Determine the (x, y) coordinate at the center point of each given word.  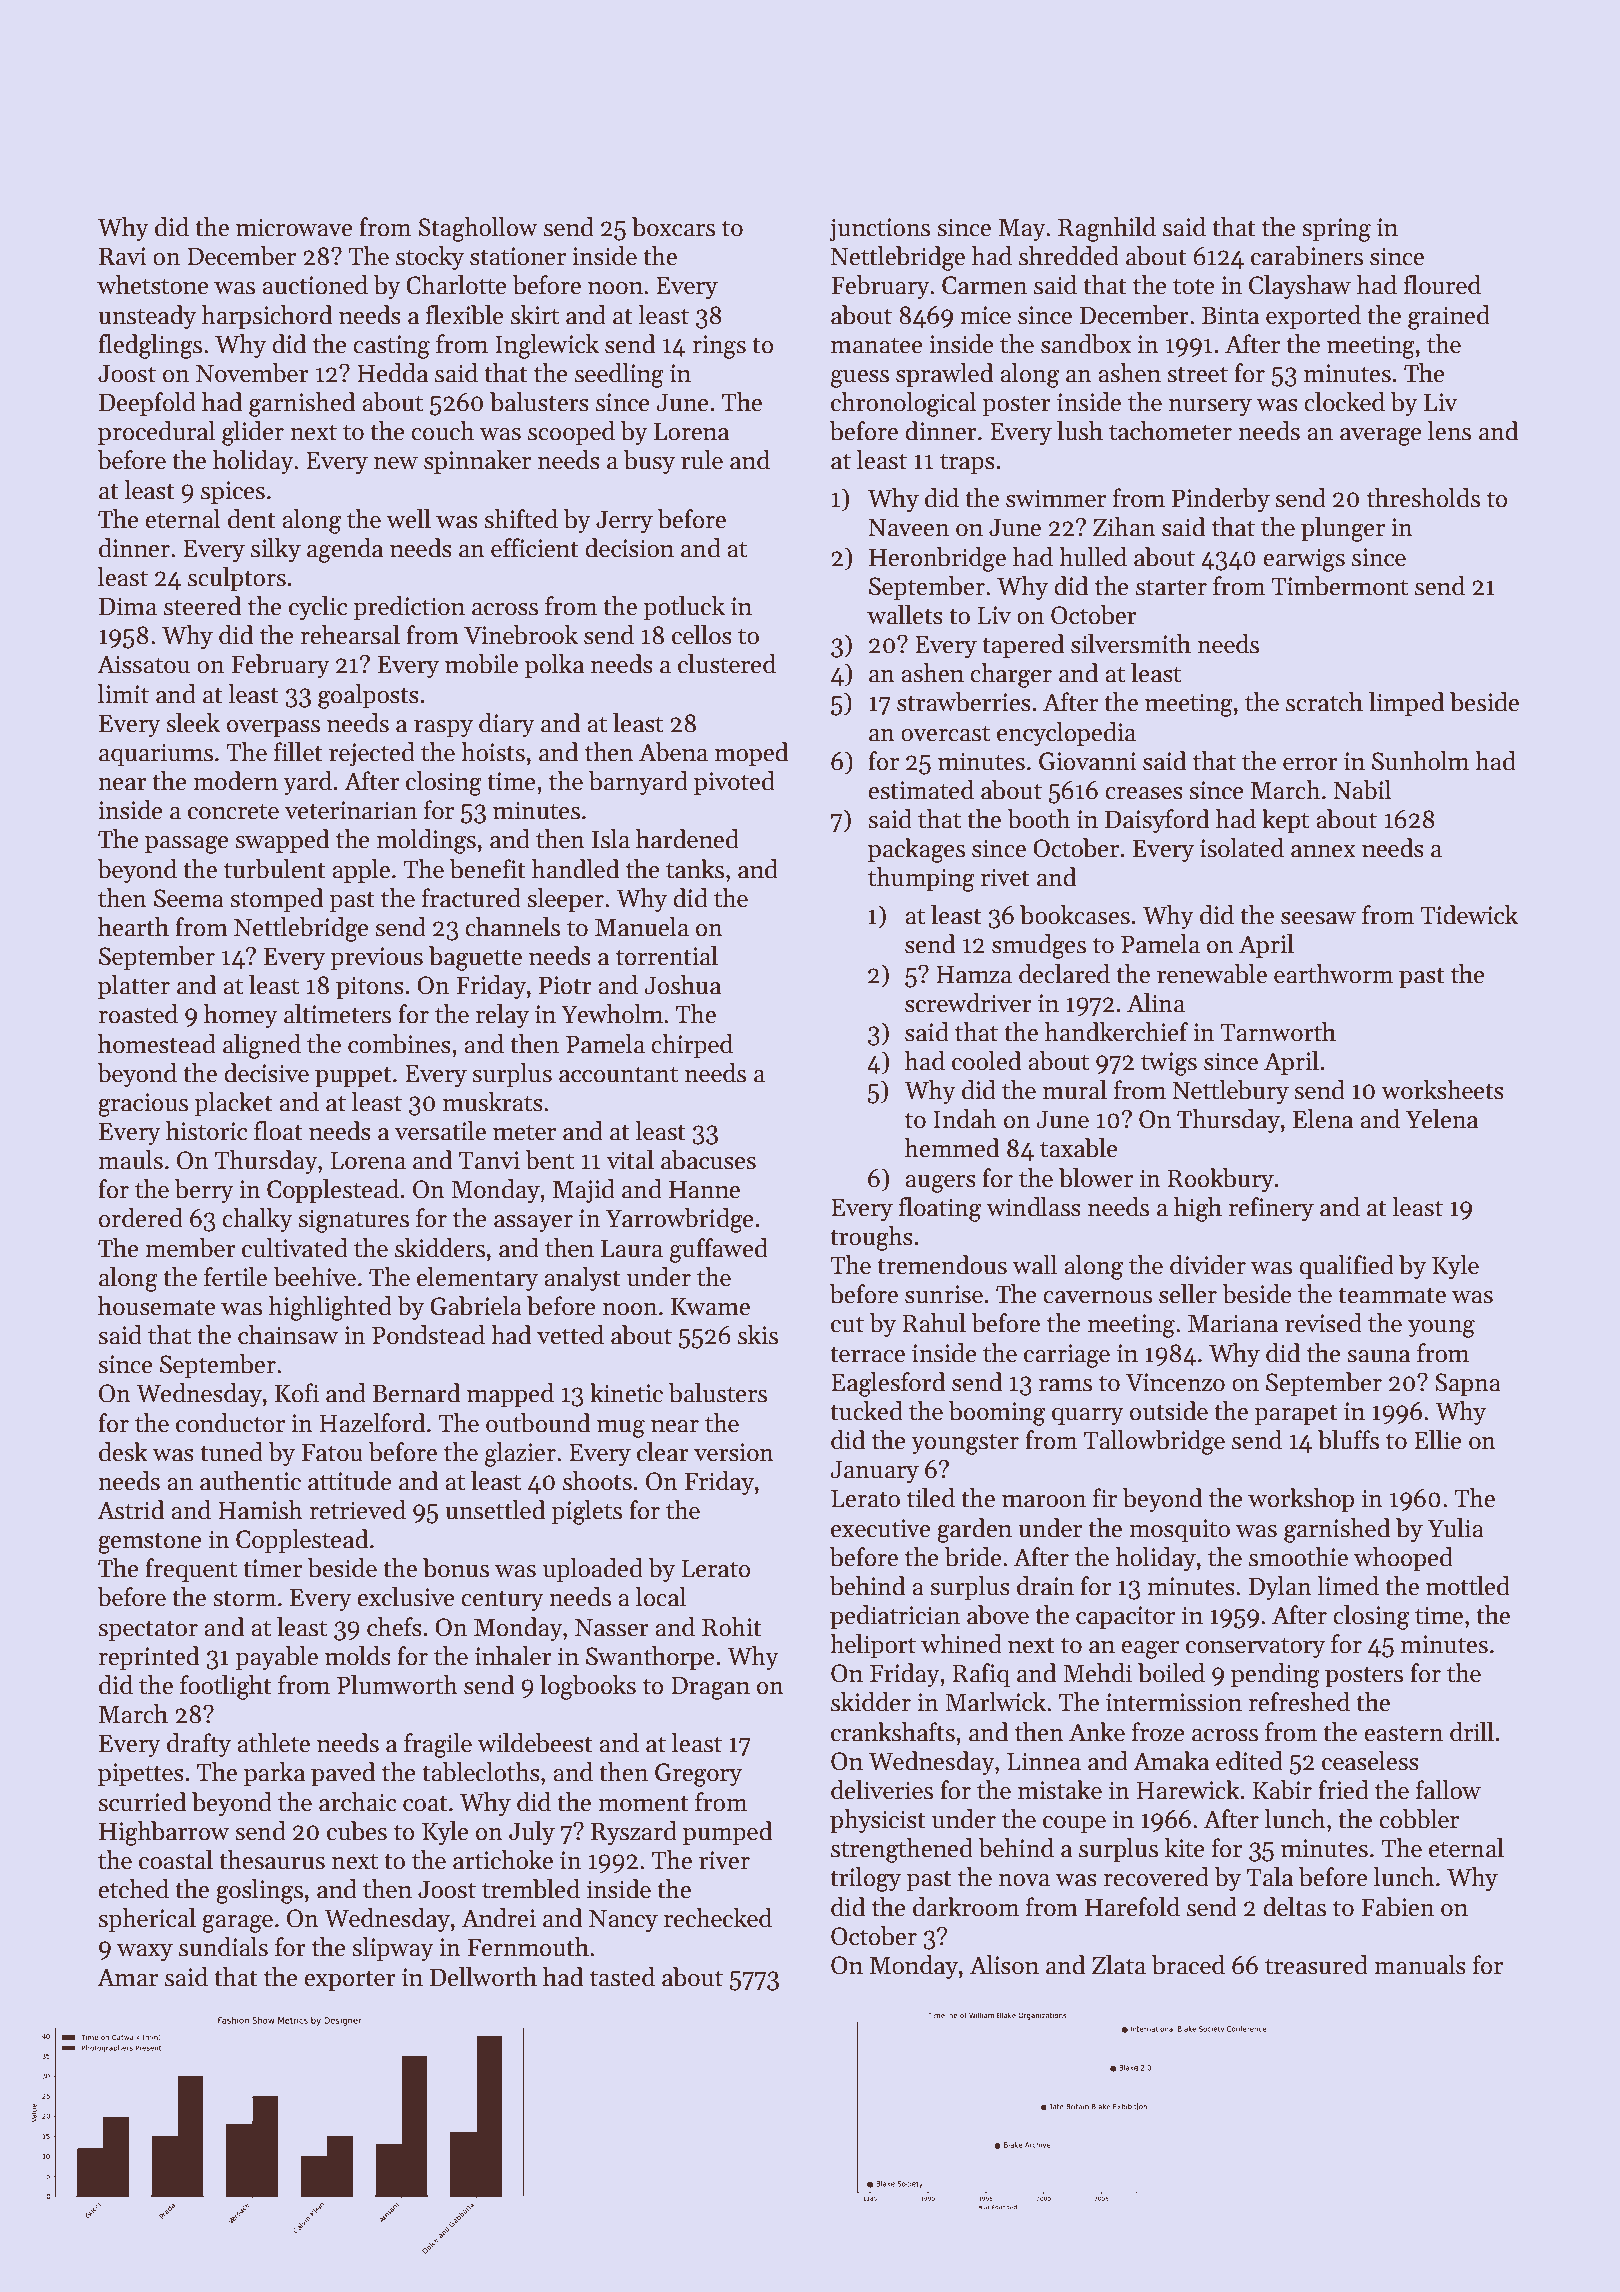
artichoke (503, 1860)
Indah (965, 1119)
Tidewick (1469, 915)
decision (629, 548)
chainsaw (288, 1335)
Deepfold (147, 404)
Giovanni (1088, 761)
